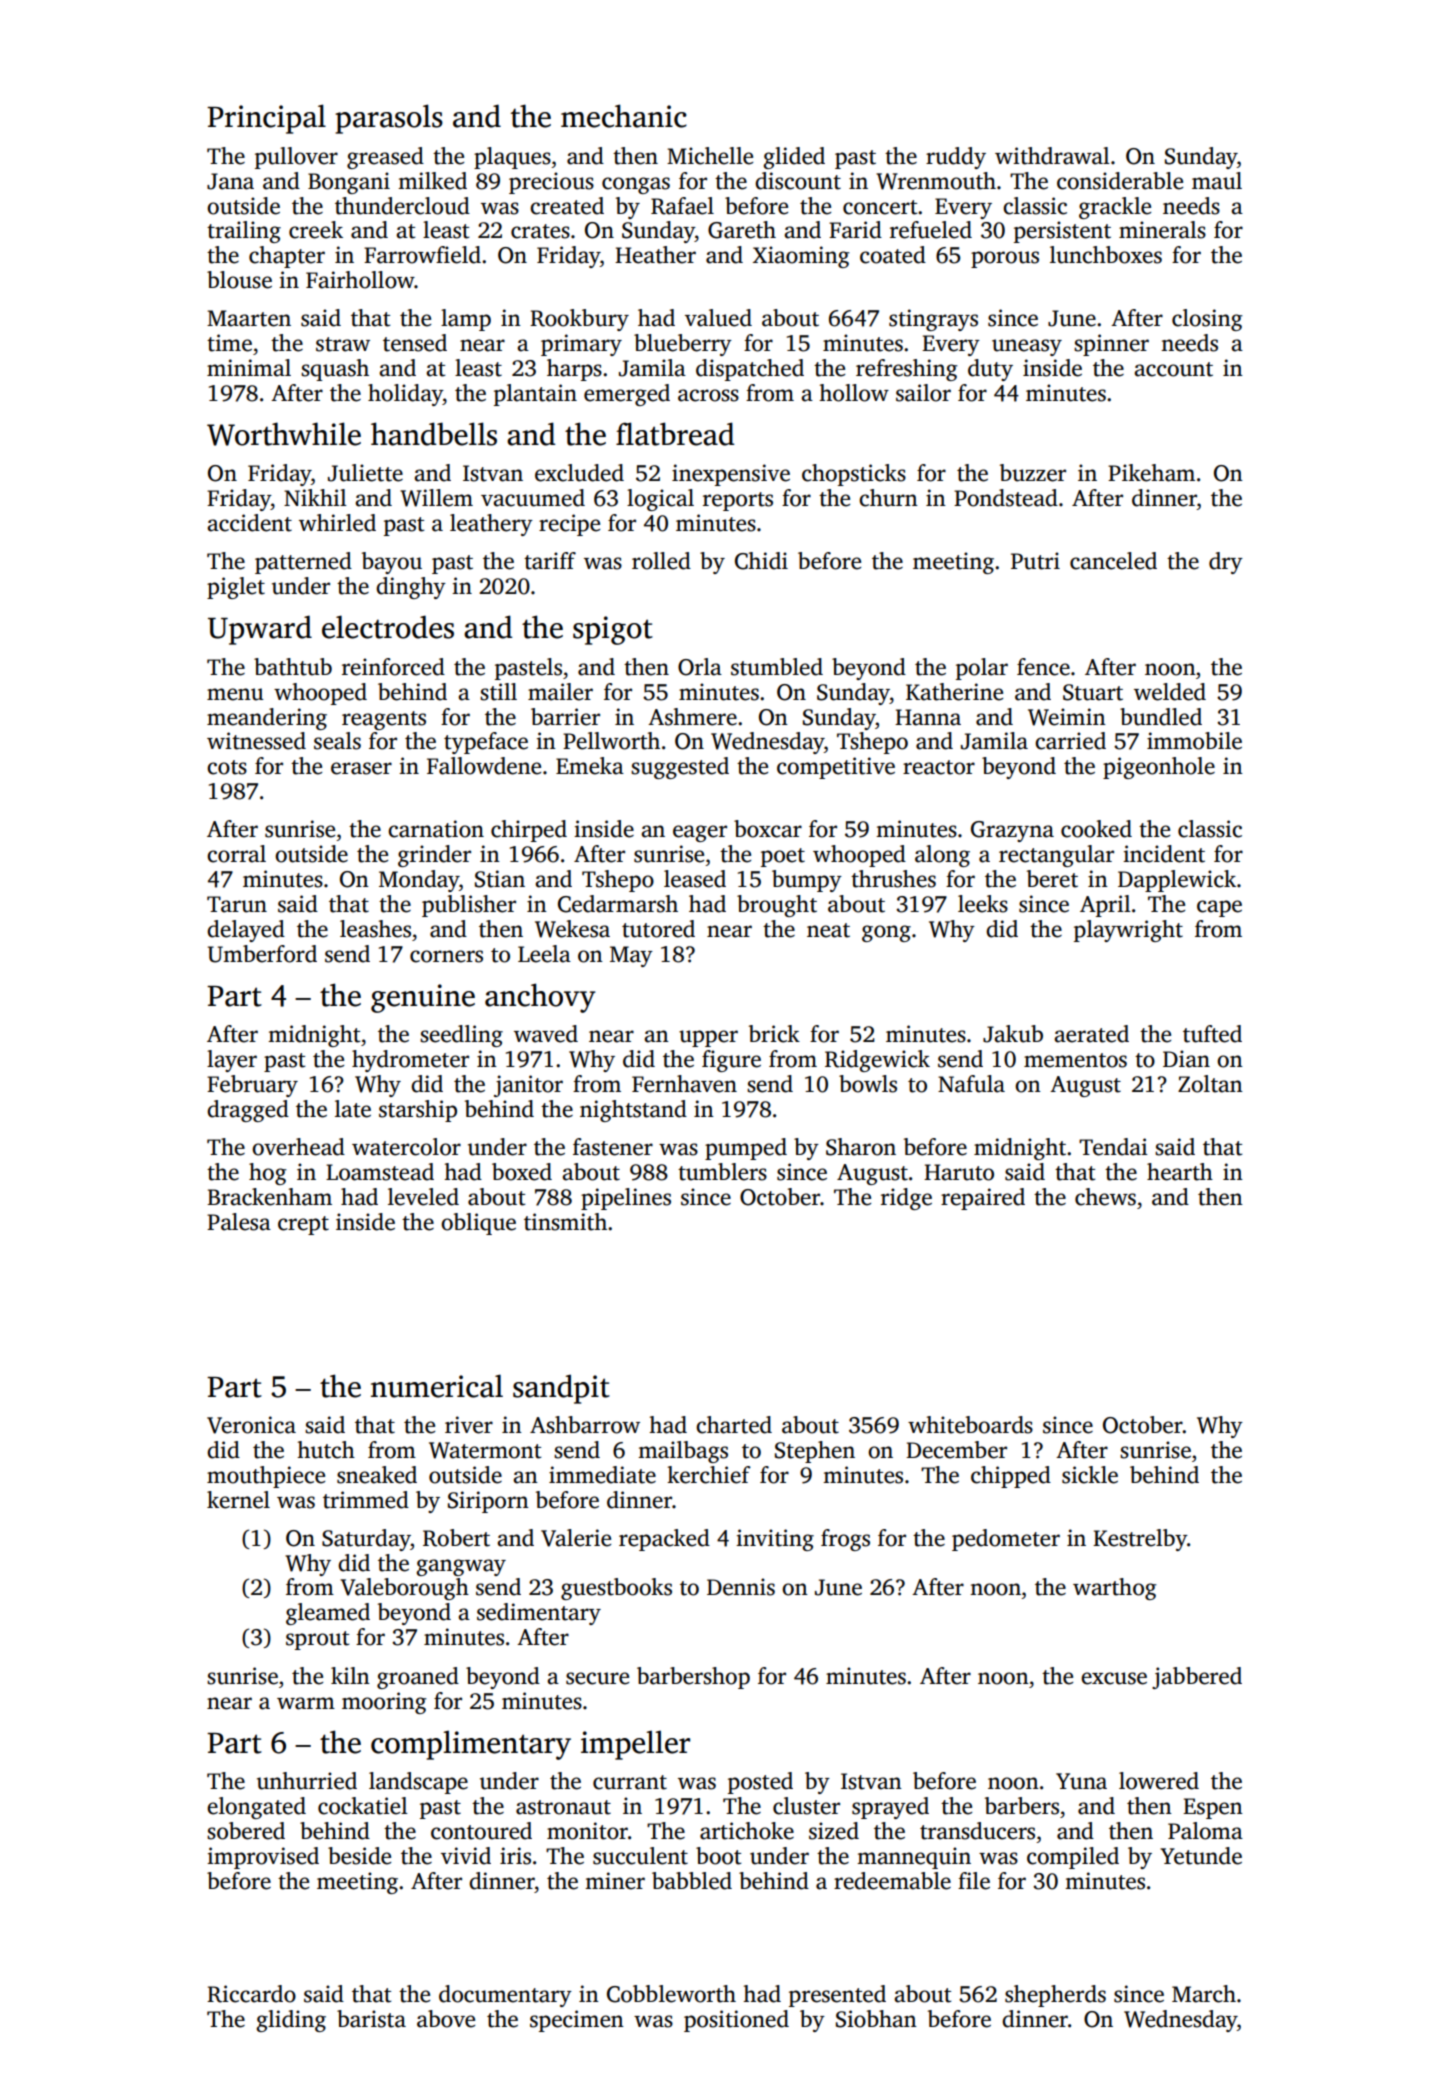 This screenshot has height=2100, width=1450. What do you see at coordinates (658, 929) in the screenshot?
I see `tutored` at bounding box center [658, 929].
